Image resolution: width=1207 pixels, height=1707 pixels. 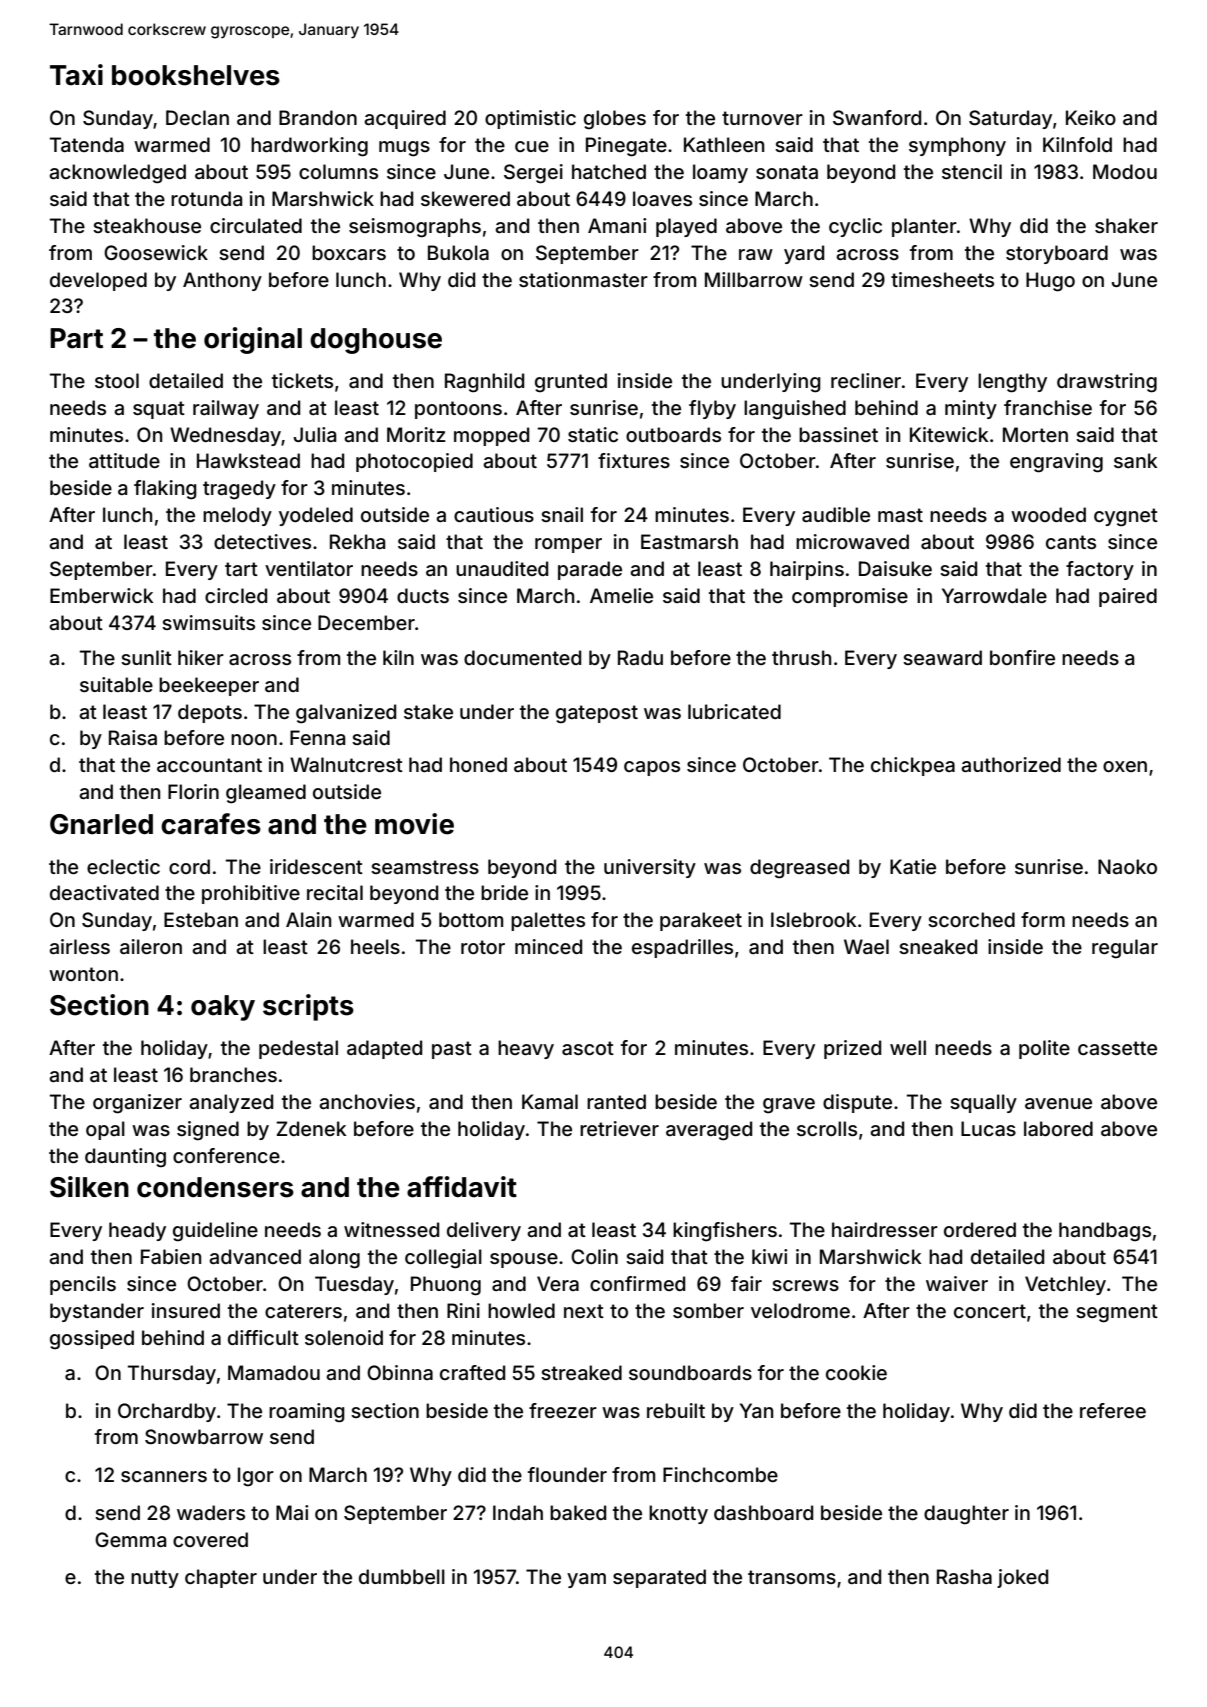 I want to click on Eastmarsh, so click(x=689, y=541).
